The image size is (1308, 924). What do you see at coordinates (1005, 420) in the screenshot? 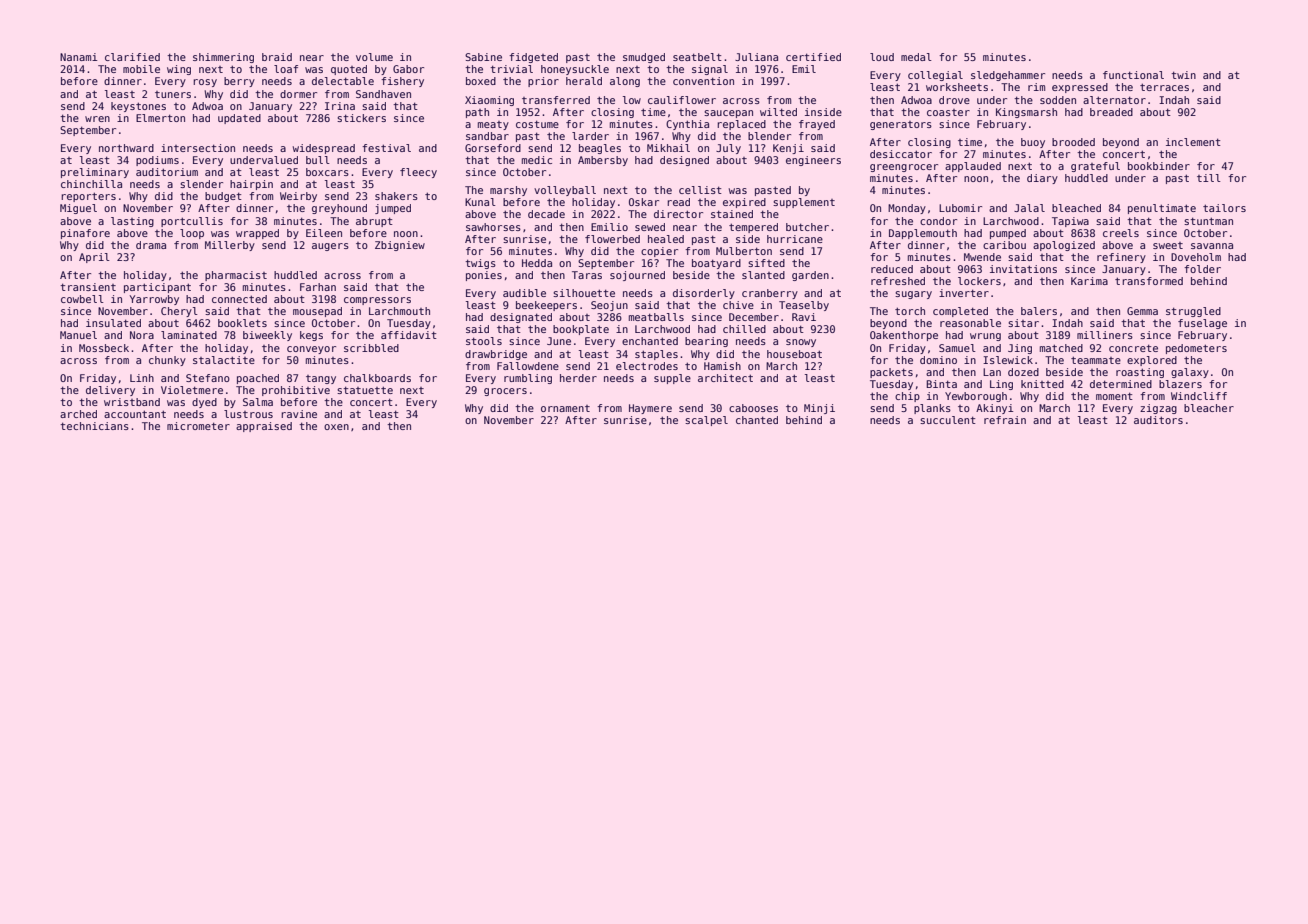
I see `refrain` at bounding box center [1005, 420].
